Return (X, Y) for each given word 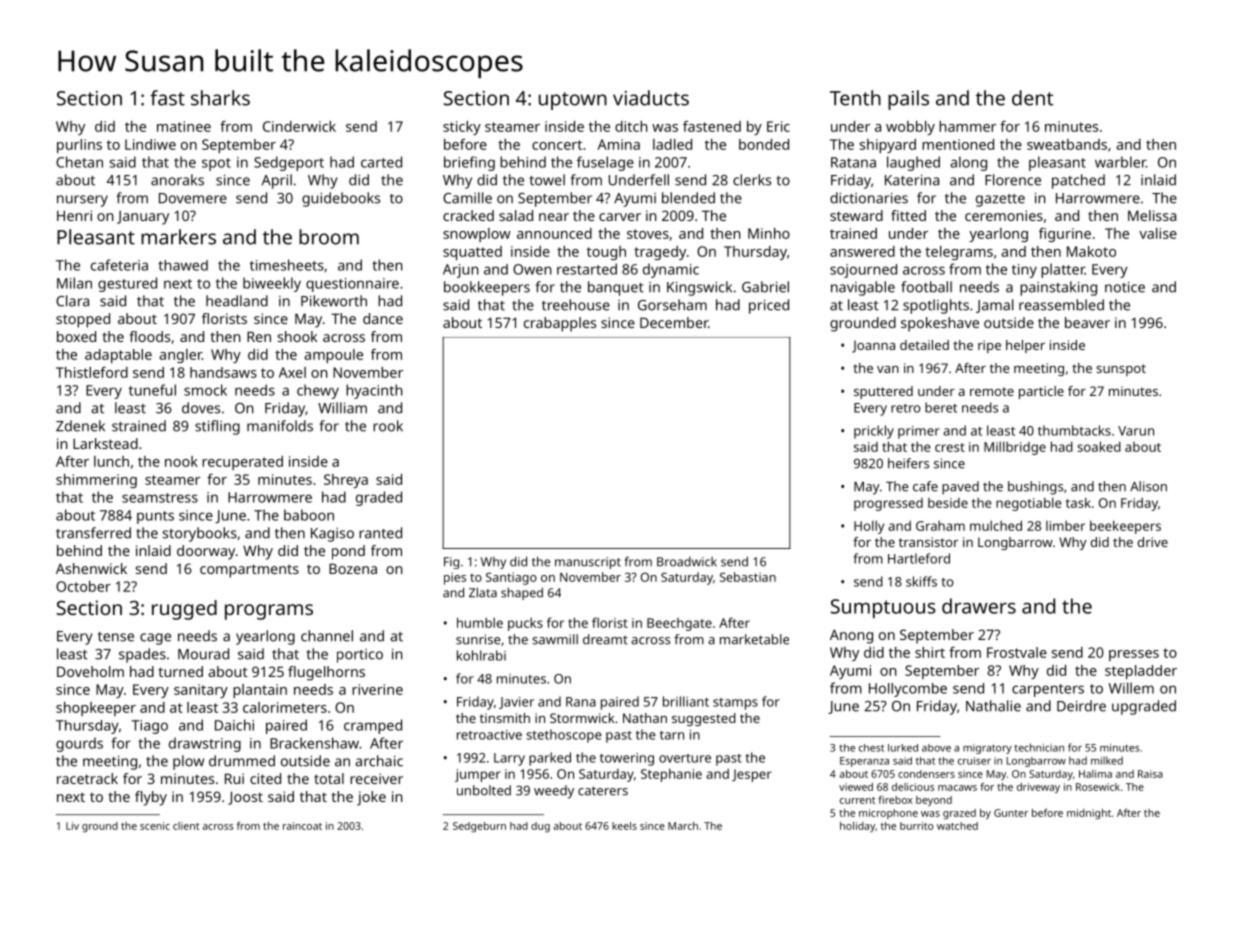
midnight (1089, 814)
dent (1032, 98)
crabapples (560, 324)
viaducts (651, 98)
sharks (220, 98)
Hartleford (919, 558)
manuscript (588, 563)
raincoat (302, 826)
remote (992, 391)
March (683, 826)
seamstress (160, 498)
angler (180, 356)
